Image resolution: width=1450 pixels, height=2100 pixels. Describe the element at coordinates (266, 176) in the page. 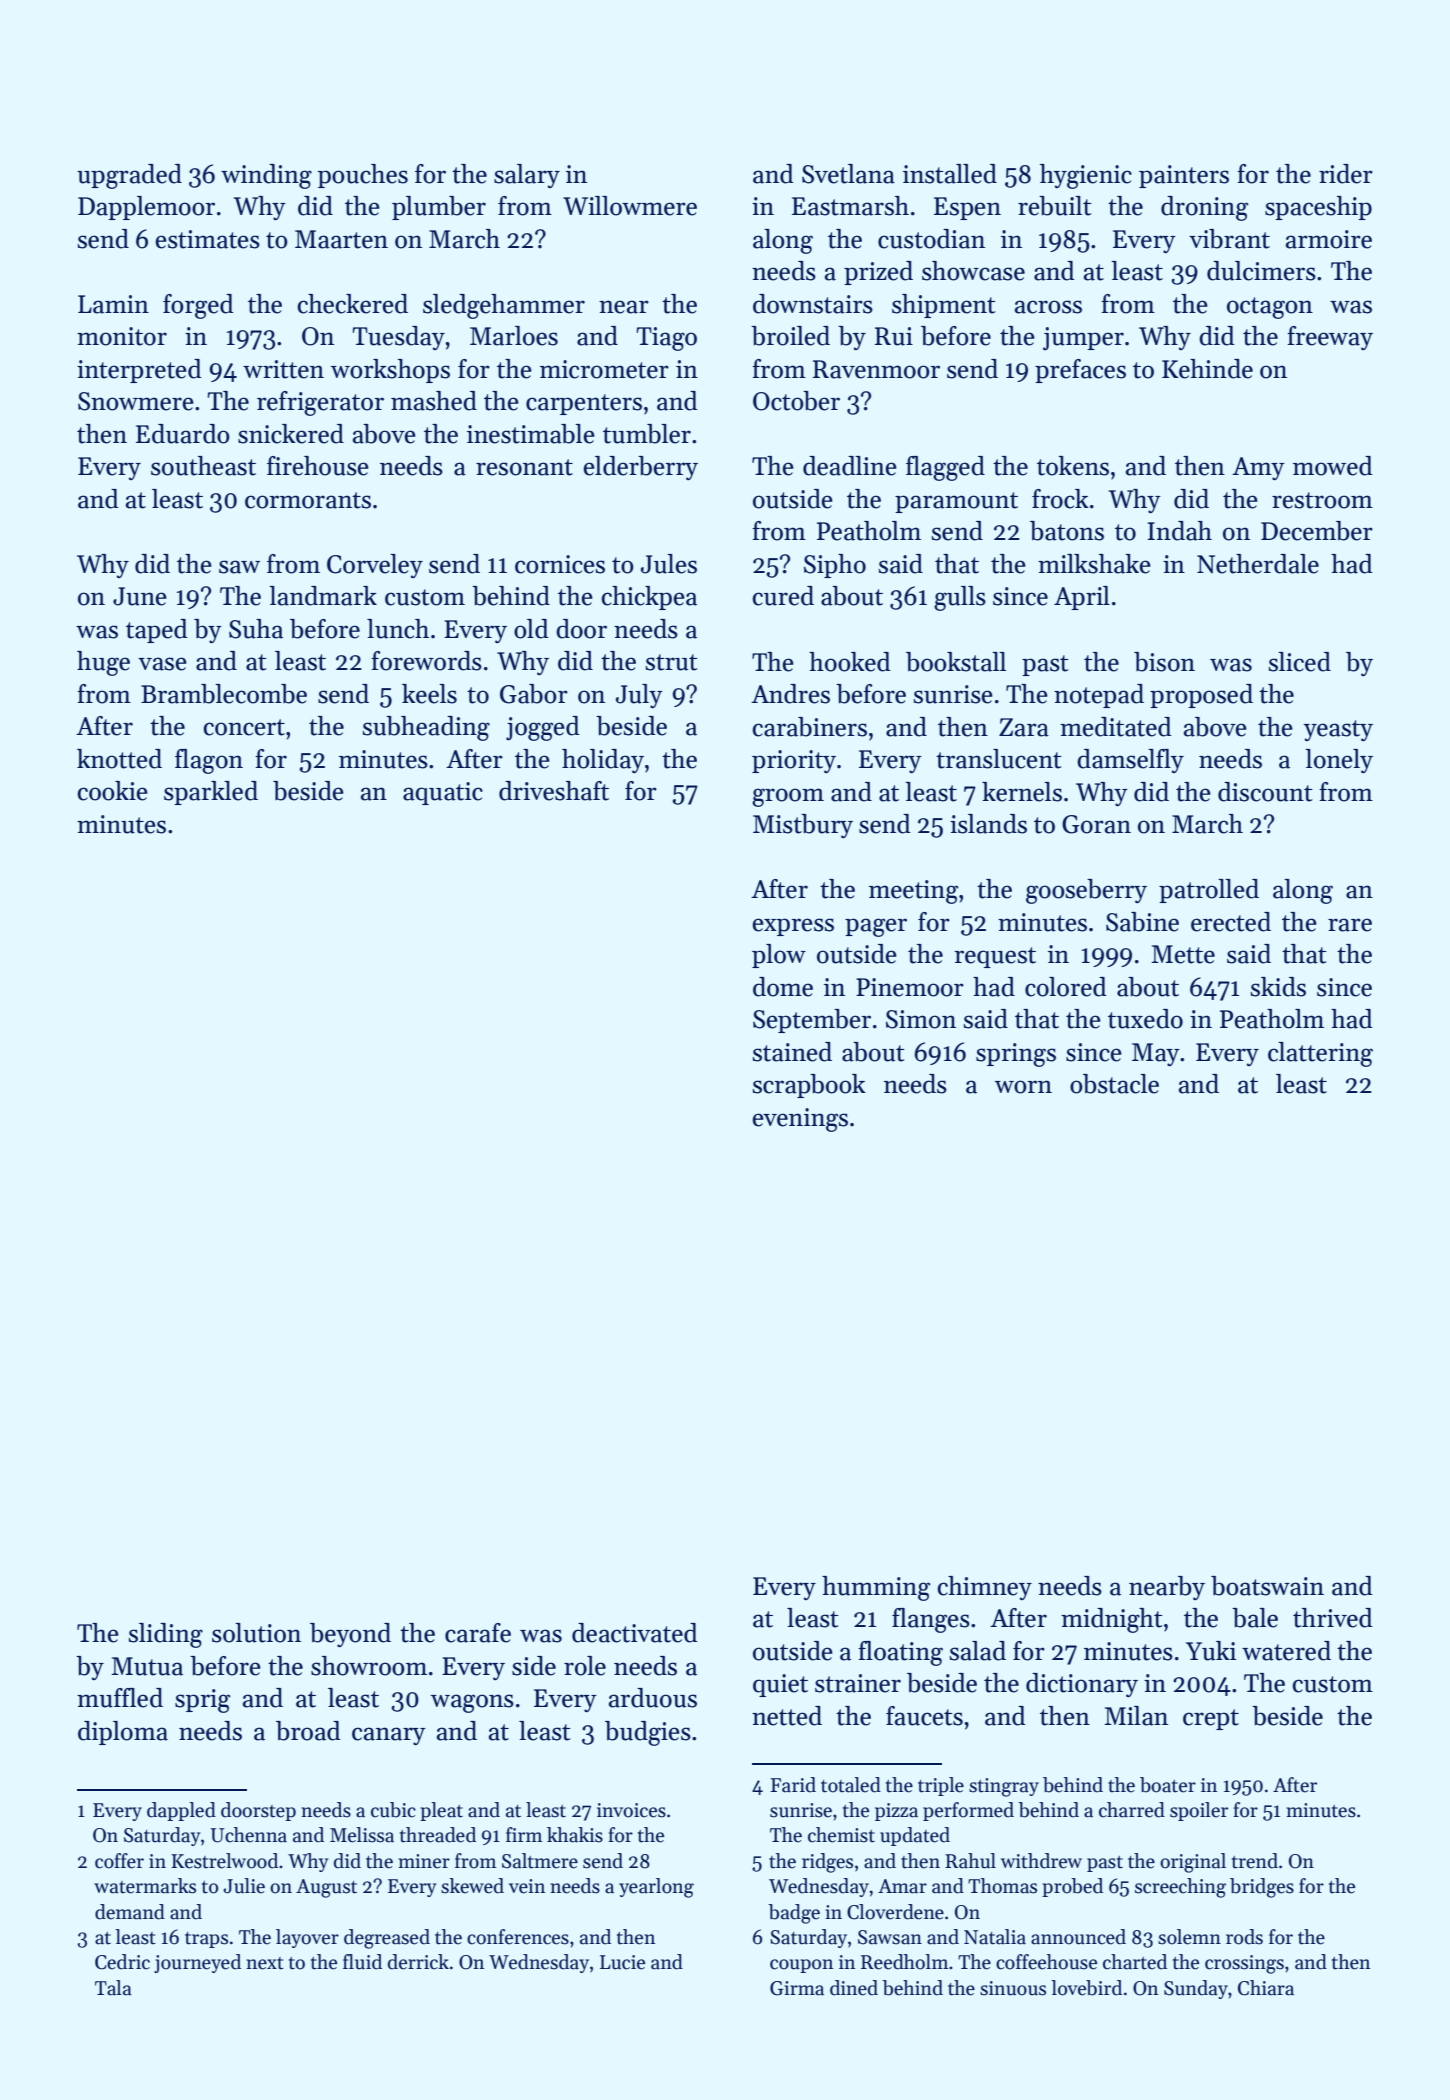

I see `winding` at that location.
